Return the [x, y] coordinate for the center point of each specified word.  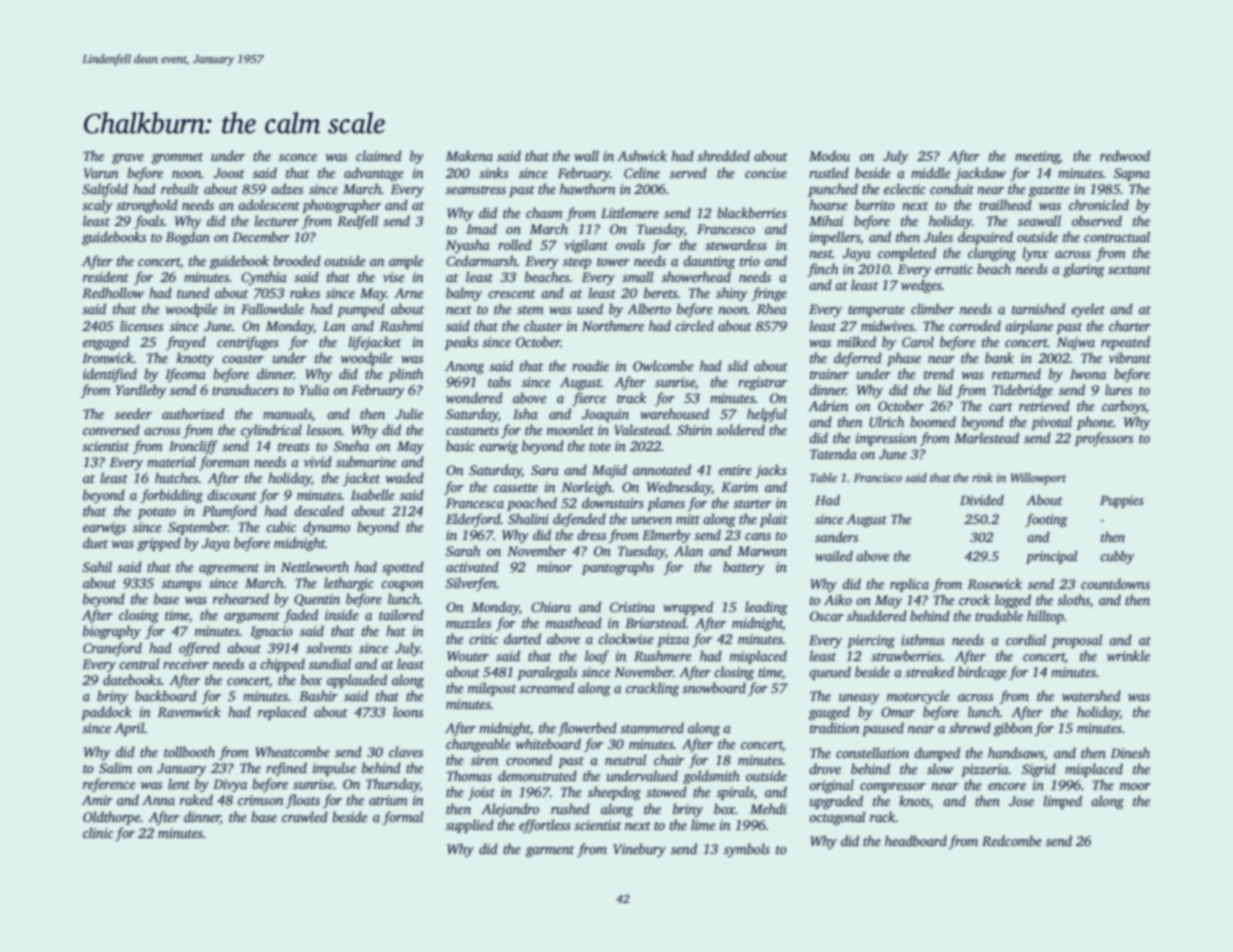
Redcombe [1012, 840]
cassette [516, 488]
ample [406, 262]
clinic [98, 832]
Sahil [97, 566]
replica [909, 585]
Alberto [649, 308]
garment [550, 851]
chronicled [1099, 204]
